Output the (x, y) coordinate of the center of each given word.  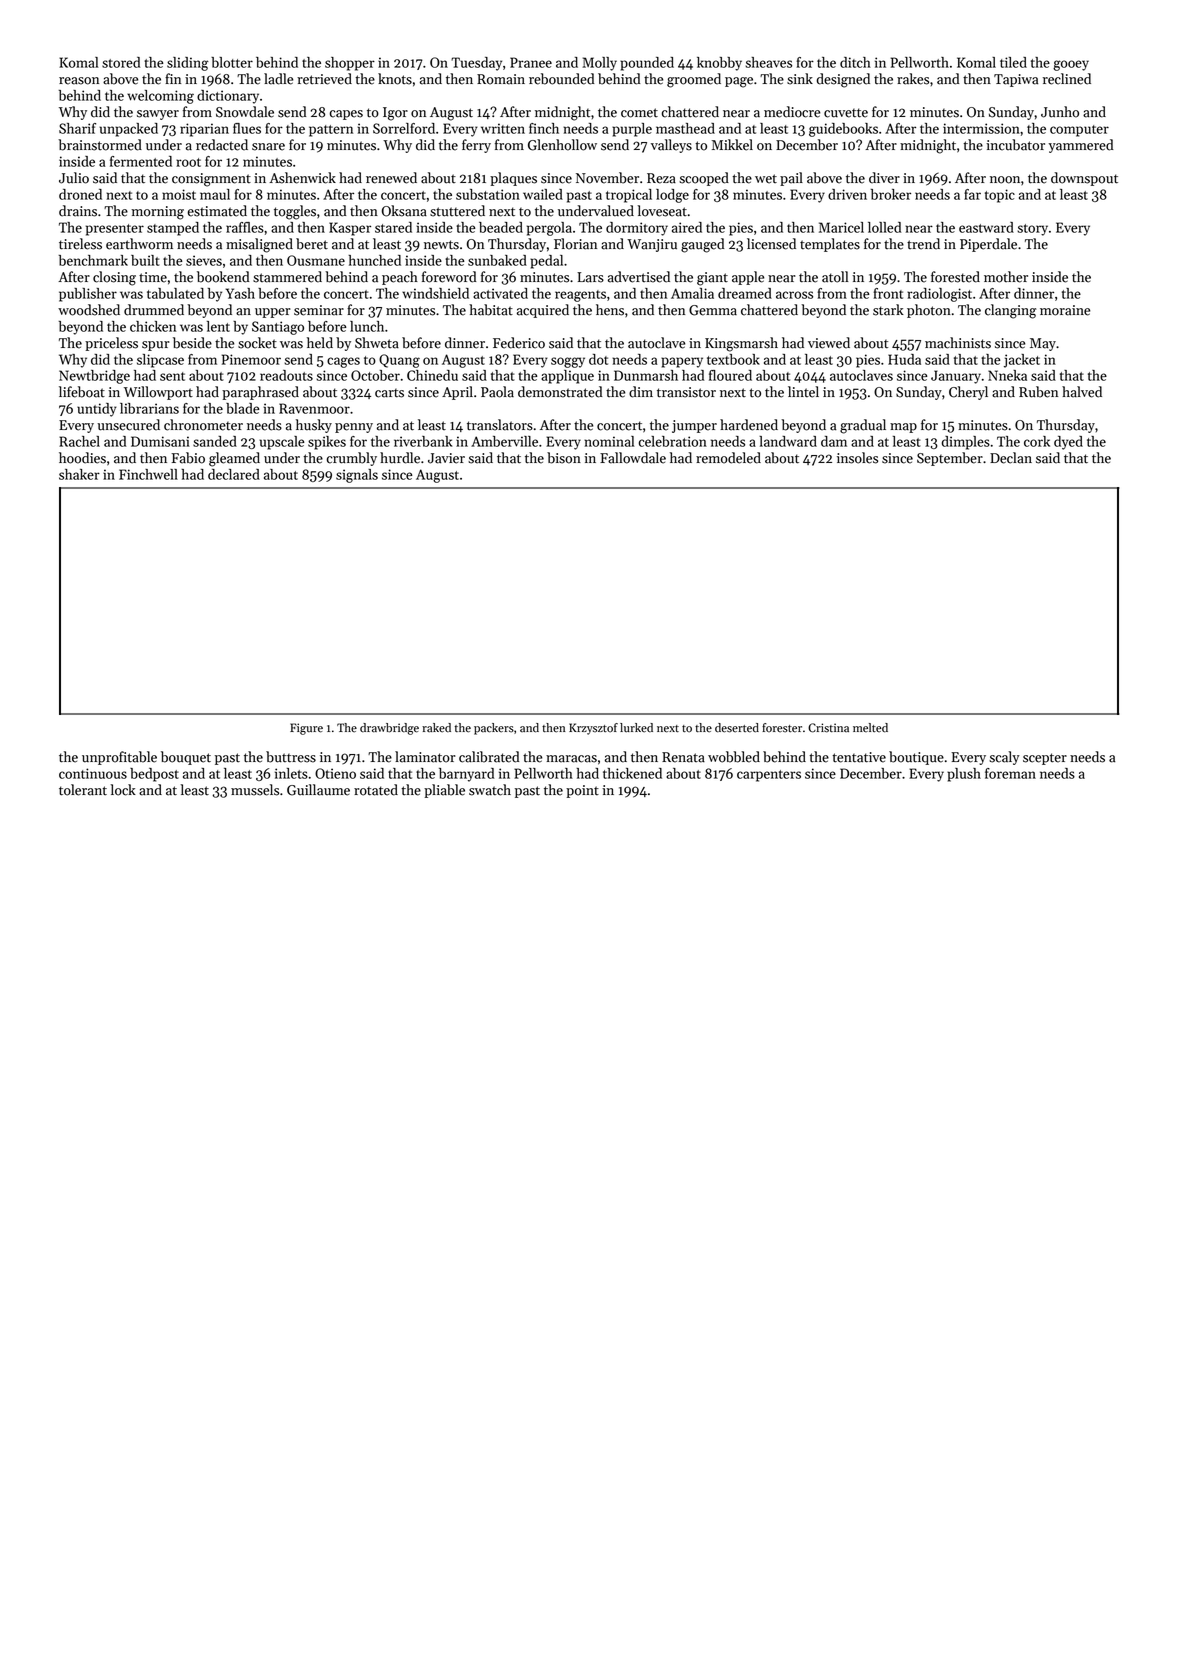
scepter (1045, 759)
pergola (549, 229)
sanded (215, 441)
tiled (1013, 62)
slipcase (160, 361)
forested (955, 277)
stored (121, 62)
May (1043, 344)
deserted (737, 728)
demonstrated (560, 392)
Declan (1011, 458)
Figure (306, 729)
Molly (599, 64)
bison (564, 458)
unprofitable (119, 758)
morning (157, 213)
